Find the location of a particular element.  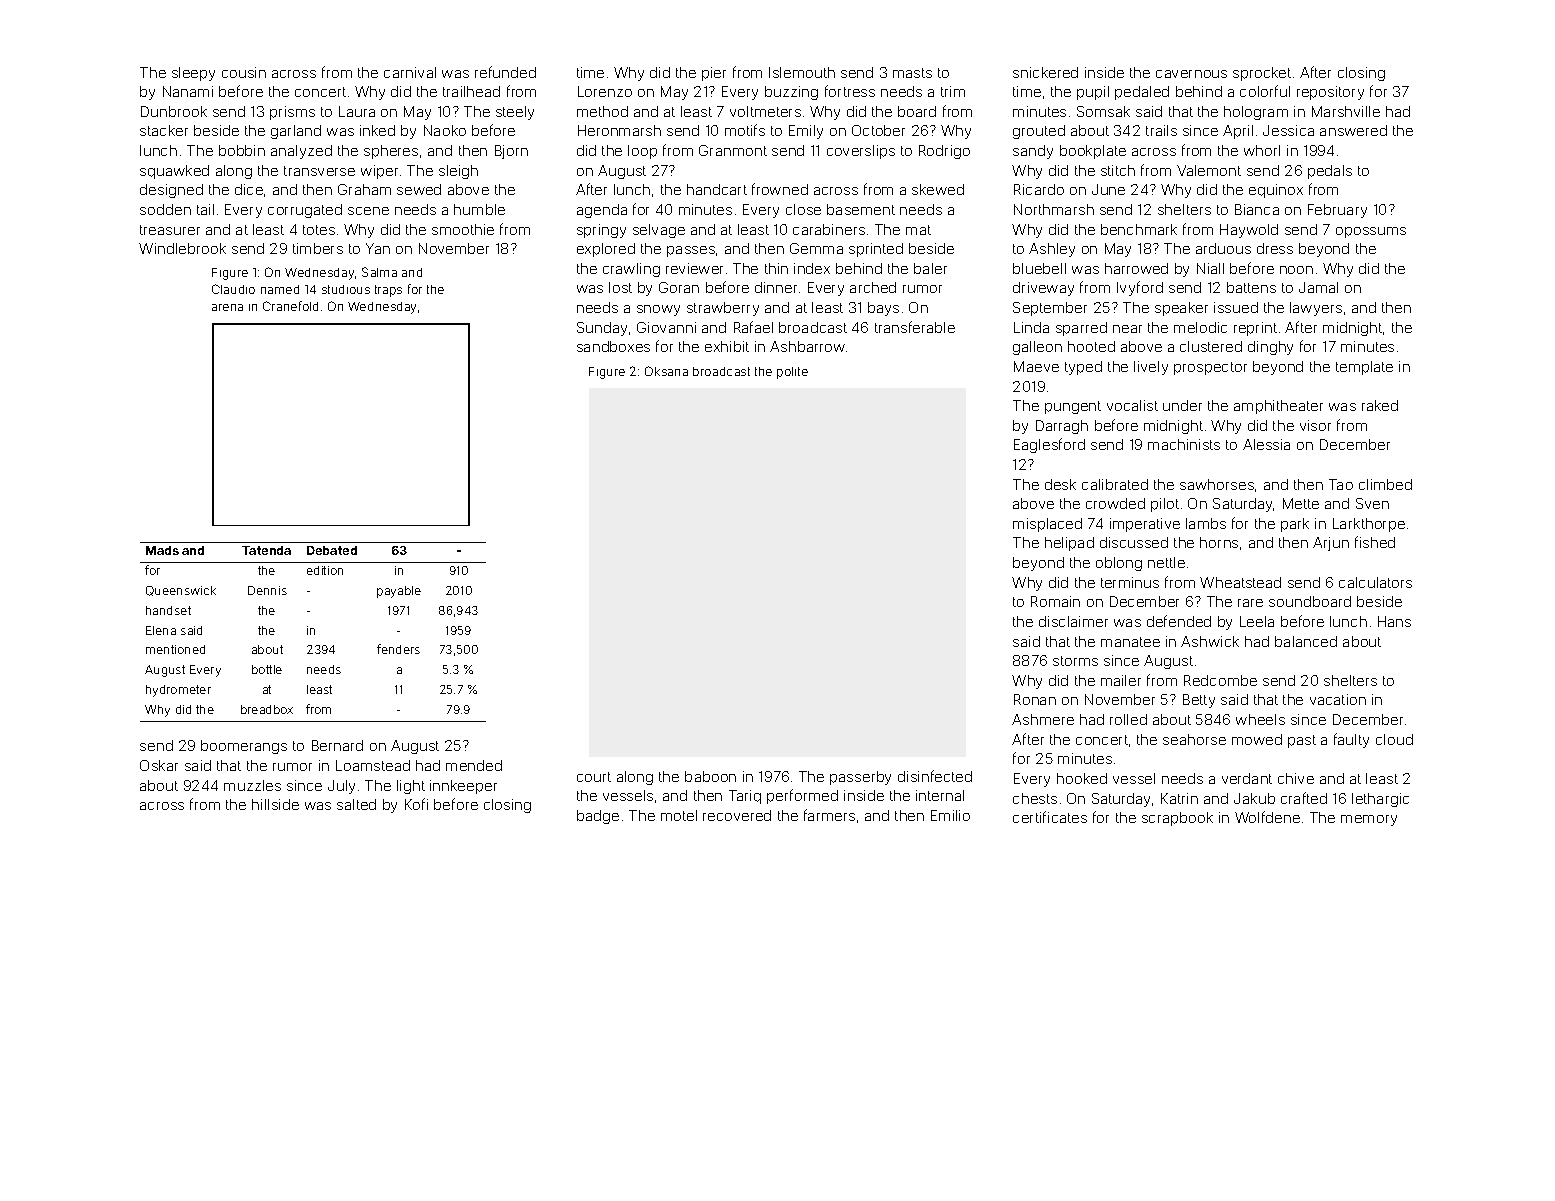

Dennis is located at coordinates (267, 590).
